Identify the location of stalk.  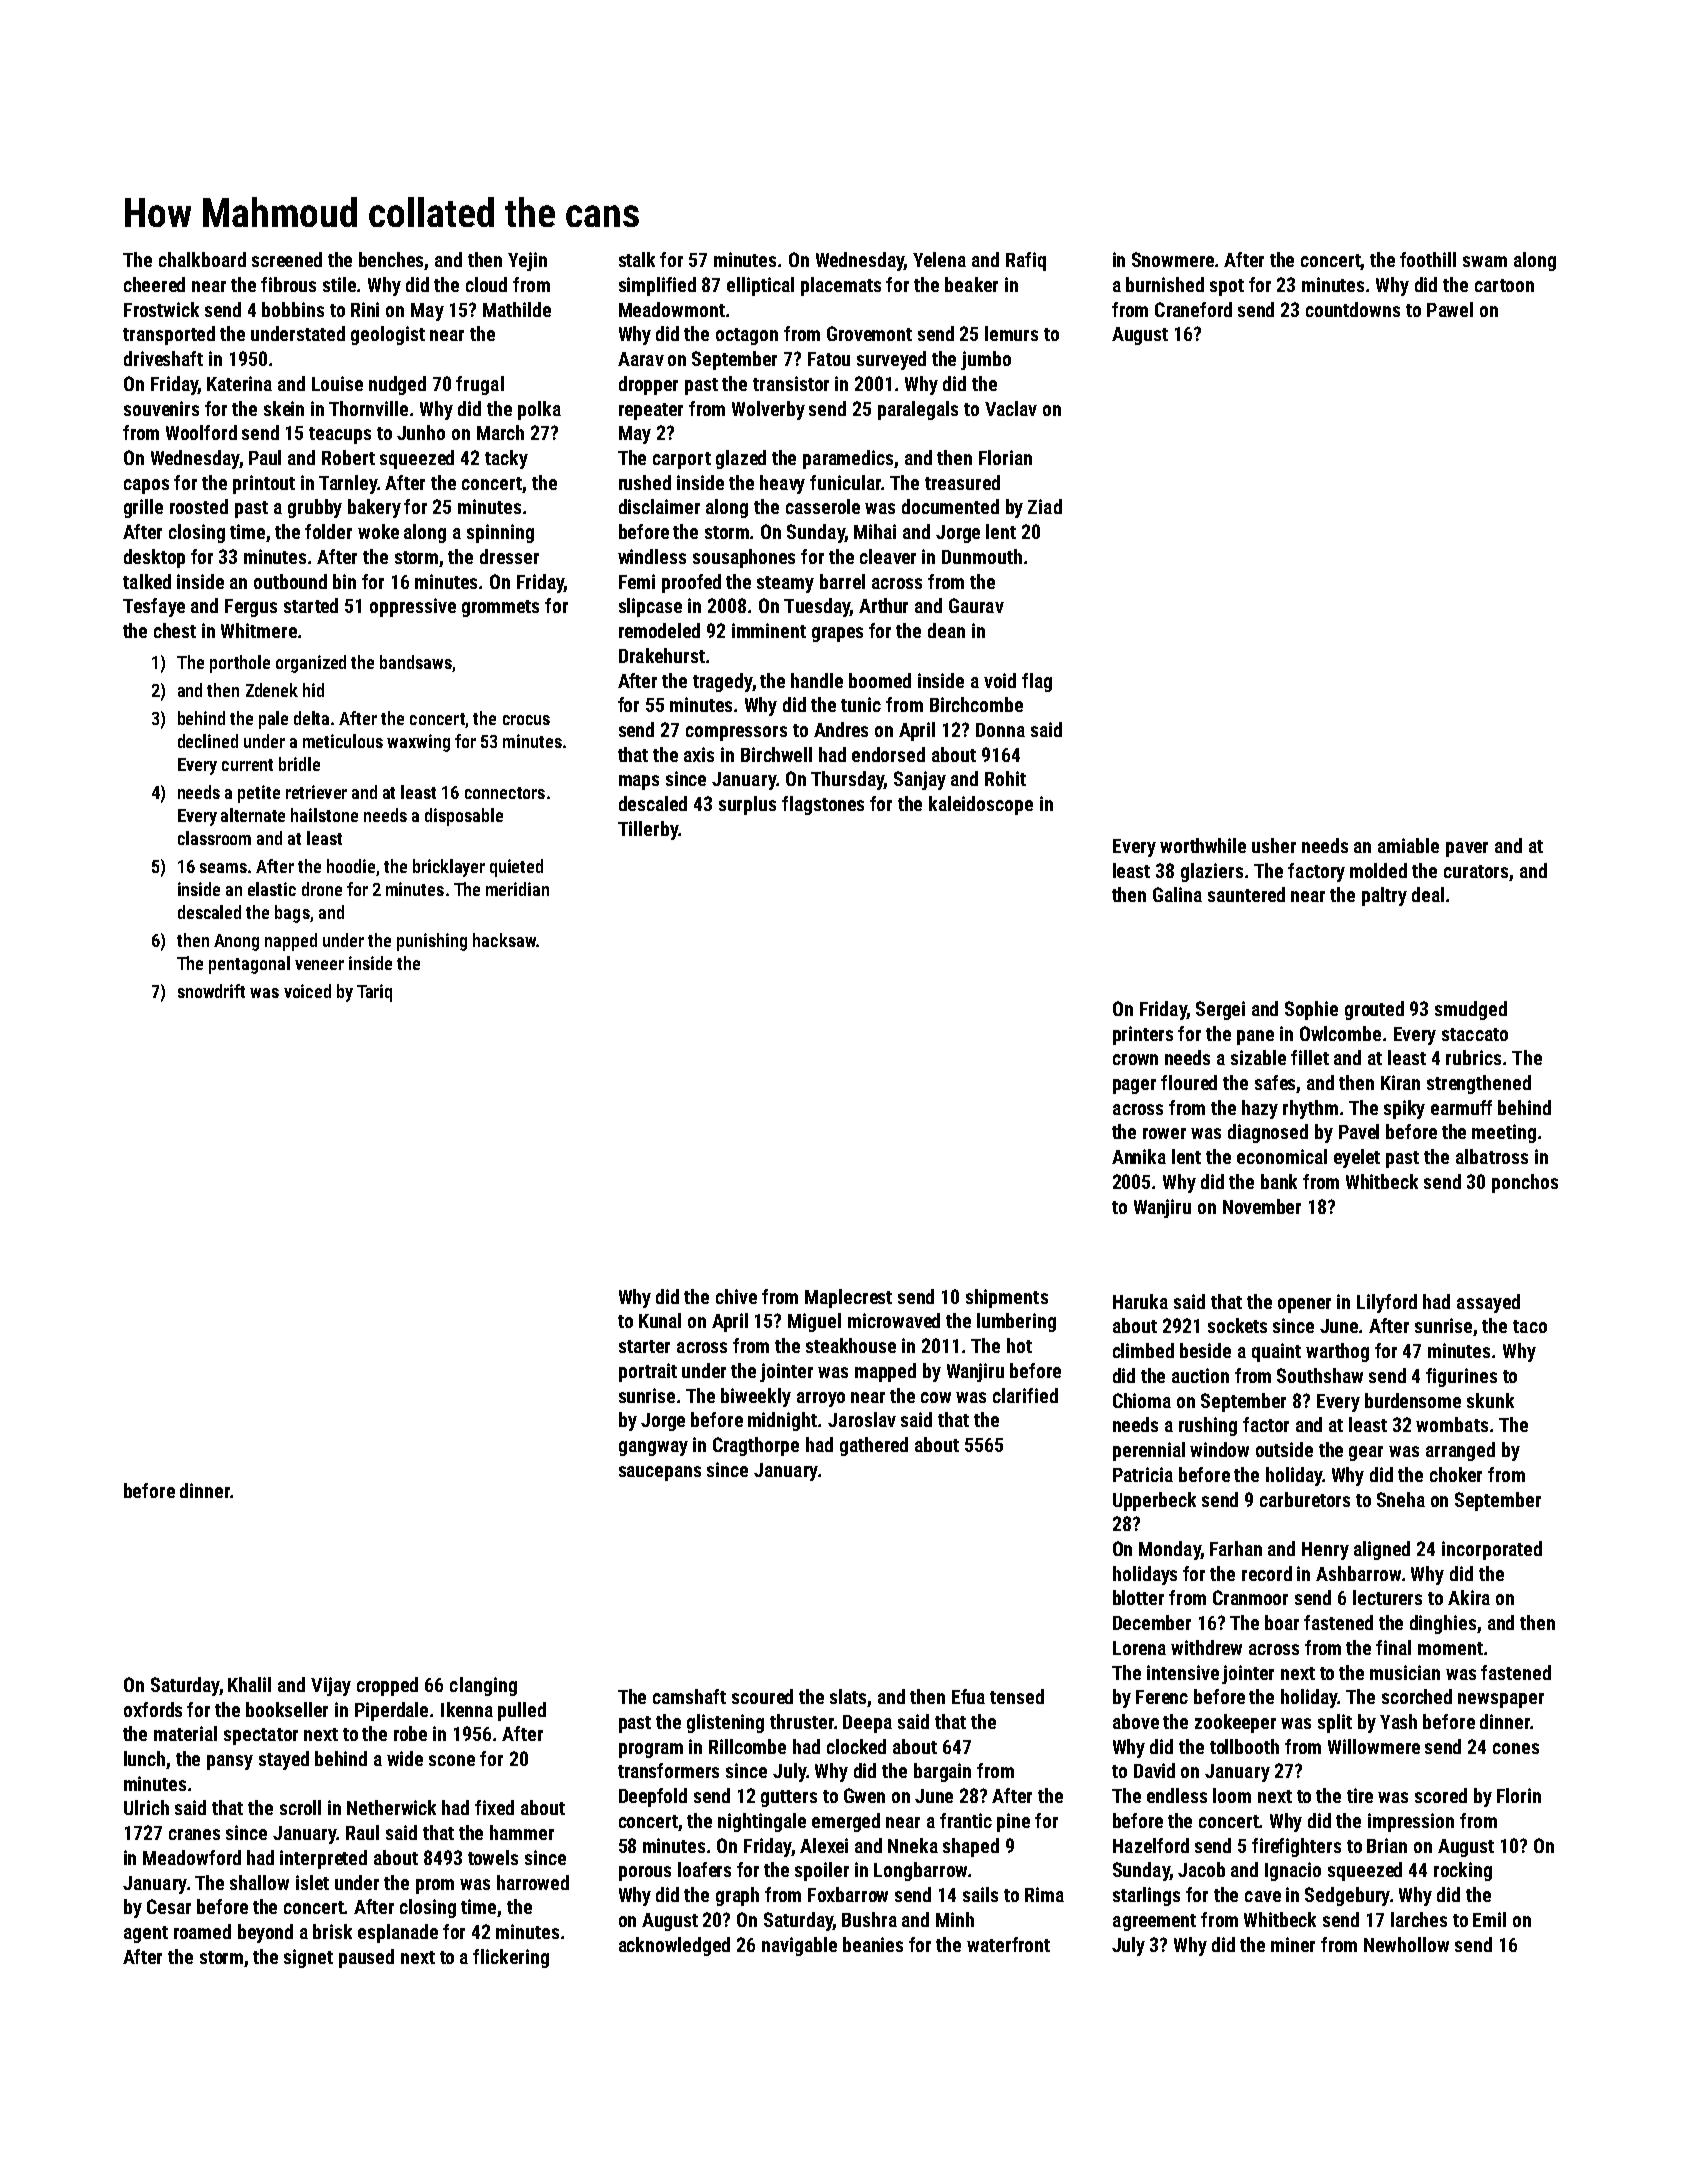
(637, 259).
